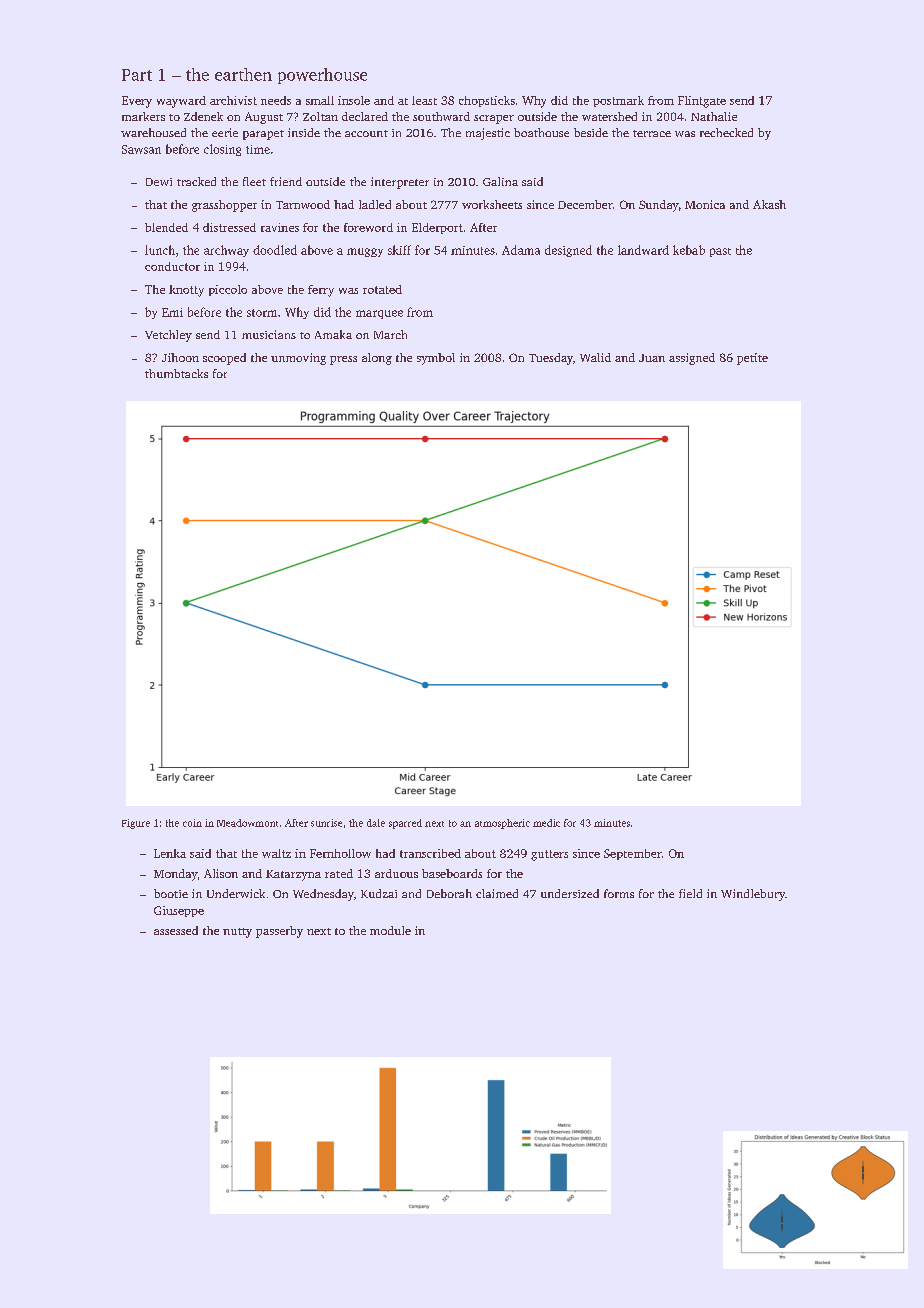 The width and height of the document is (924, 1308). What do you see at coordinates (171, 893) in the document?
I see `bootie` at bounding box center [171, 893].
